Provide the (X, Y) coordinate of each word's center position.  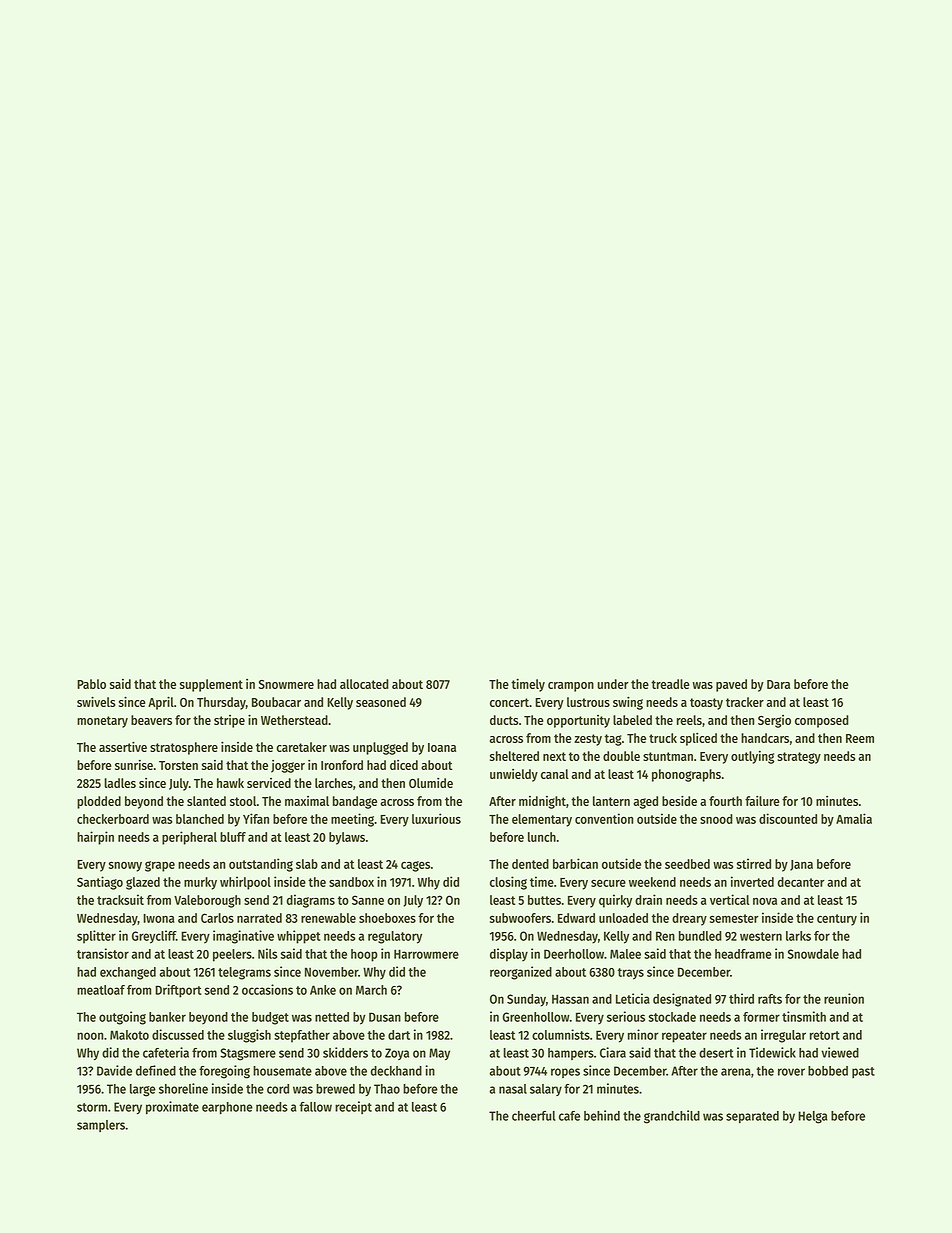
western (761, 936)
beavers (151, 720)
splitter (96, 937)
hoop (364, 955)
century (837, 920)
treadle (670, 684)
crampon (571, 687)
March (371, 990)
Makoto (129, 1035)
